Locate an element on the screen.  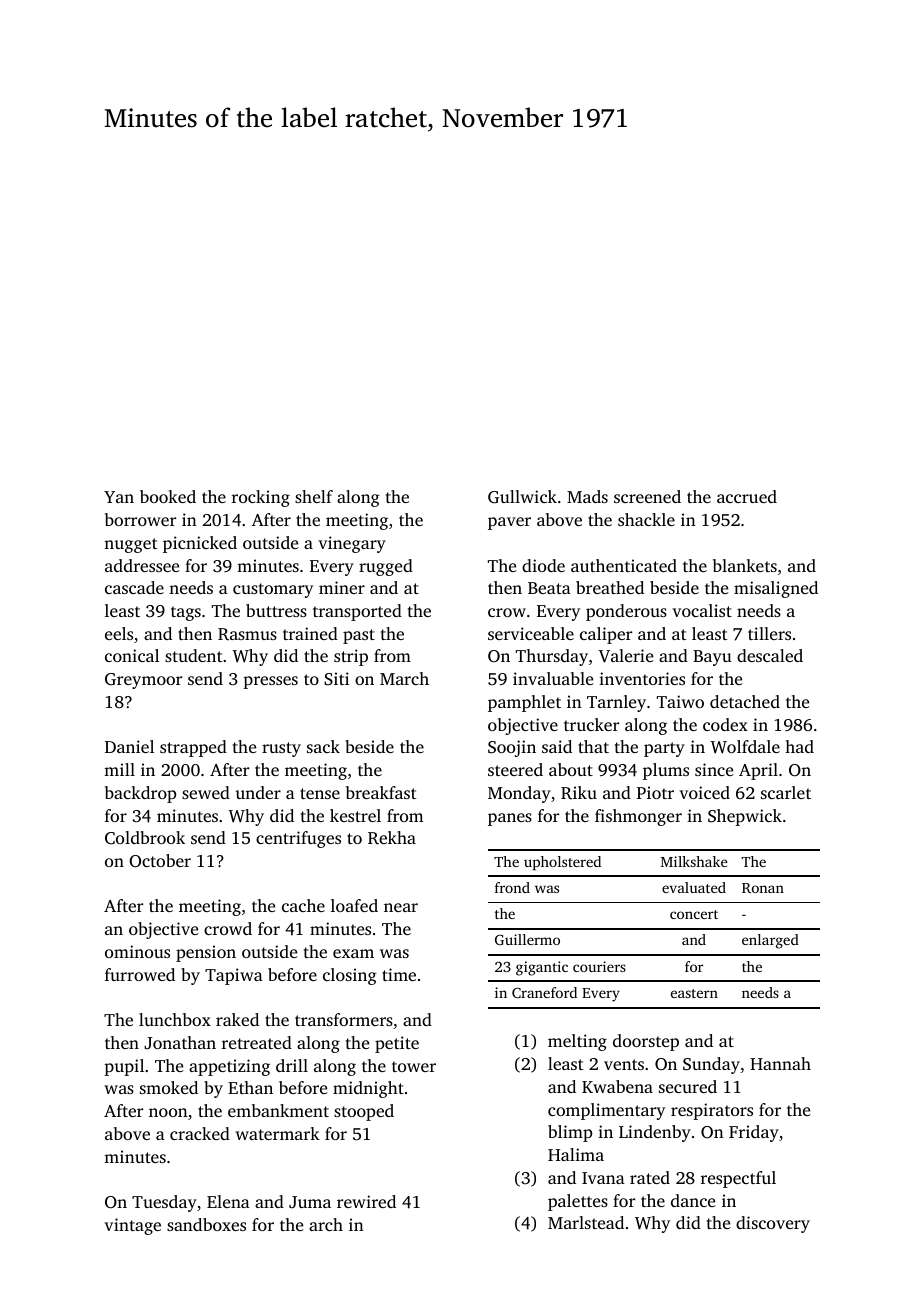
closing is located at coordinates (350, 976).
